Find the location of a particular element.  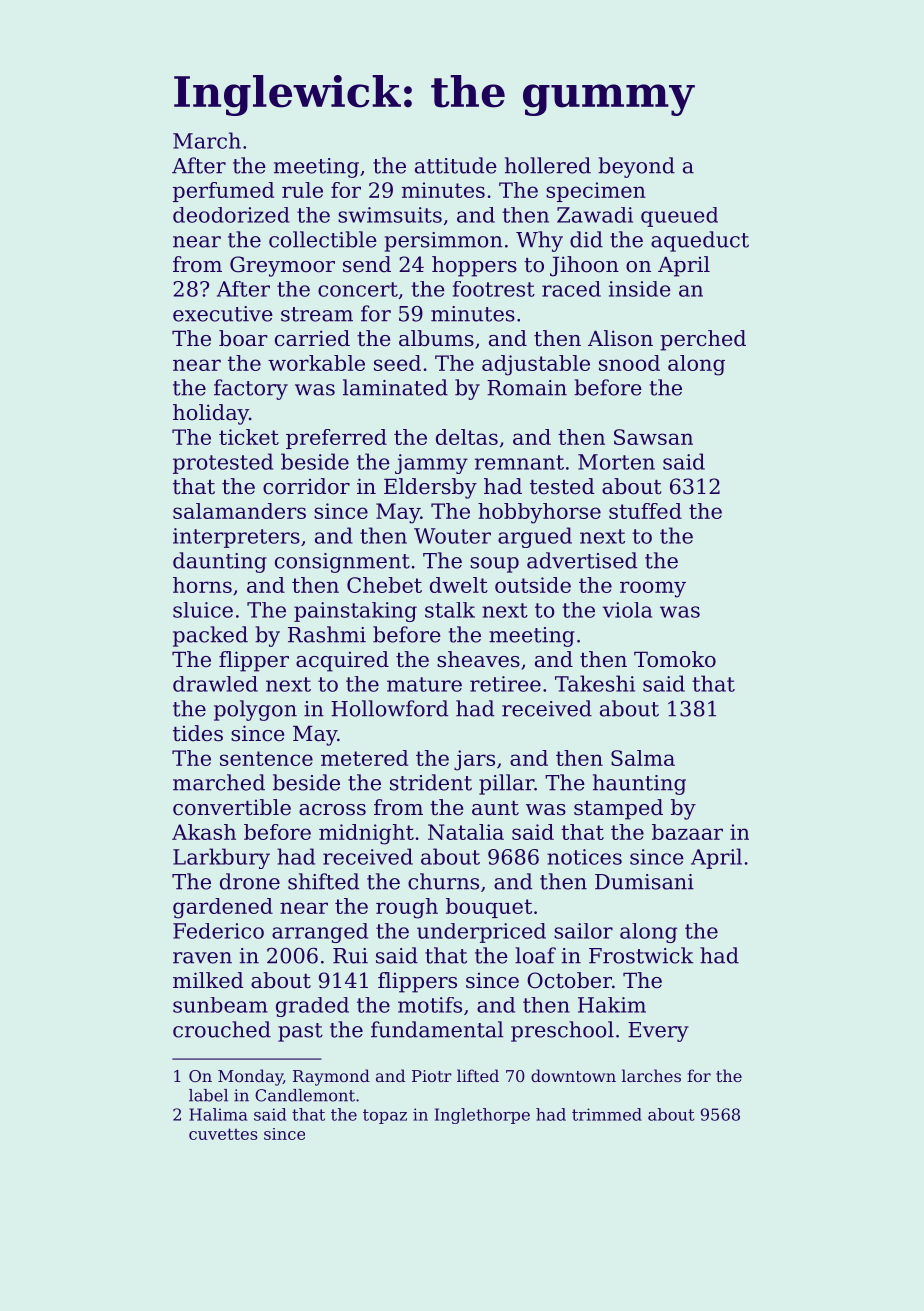

outside is located at coordinates (533, 585).
